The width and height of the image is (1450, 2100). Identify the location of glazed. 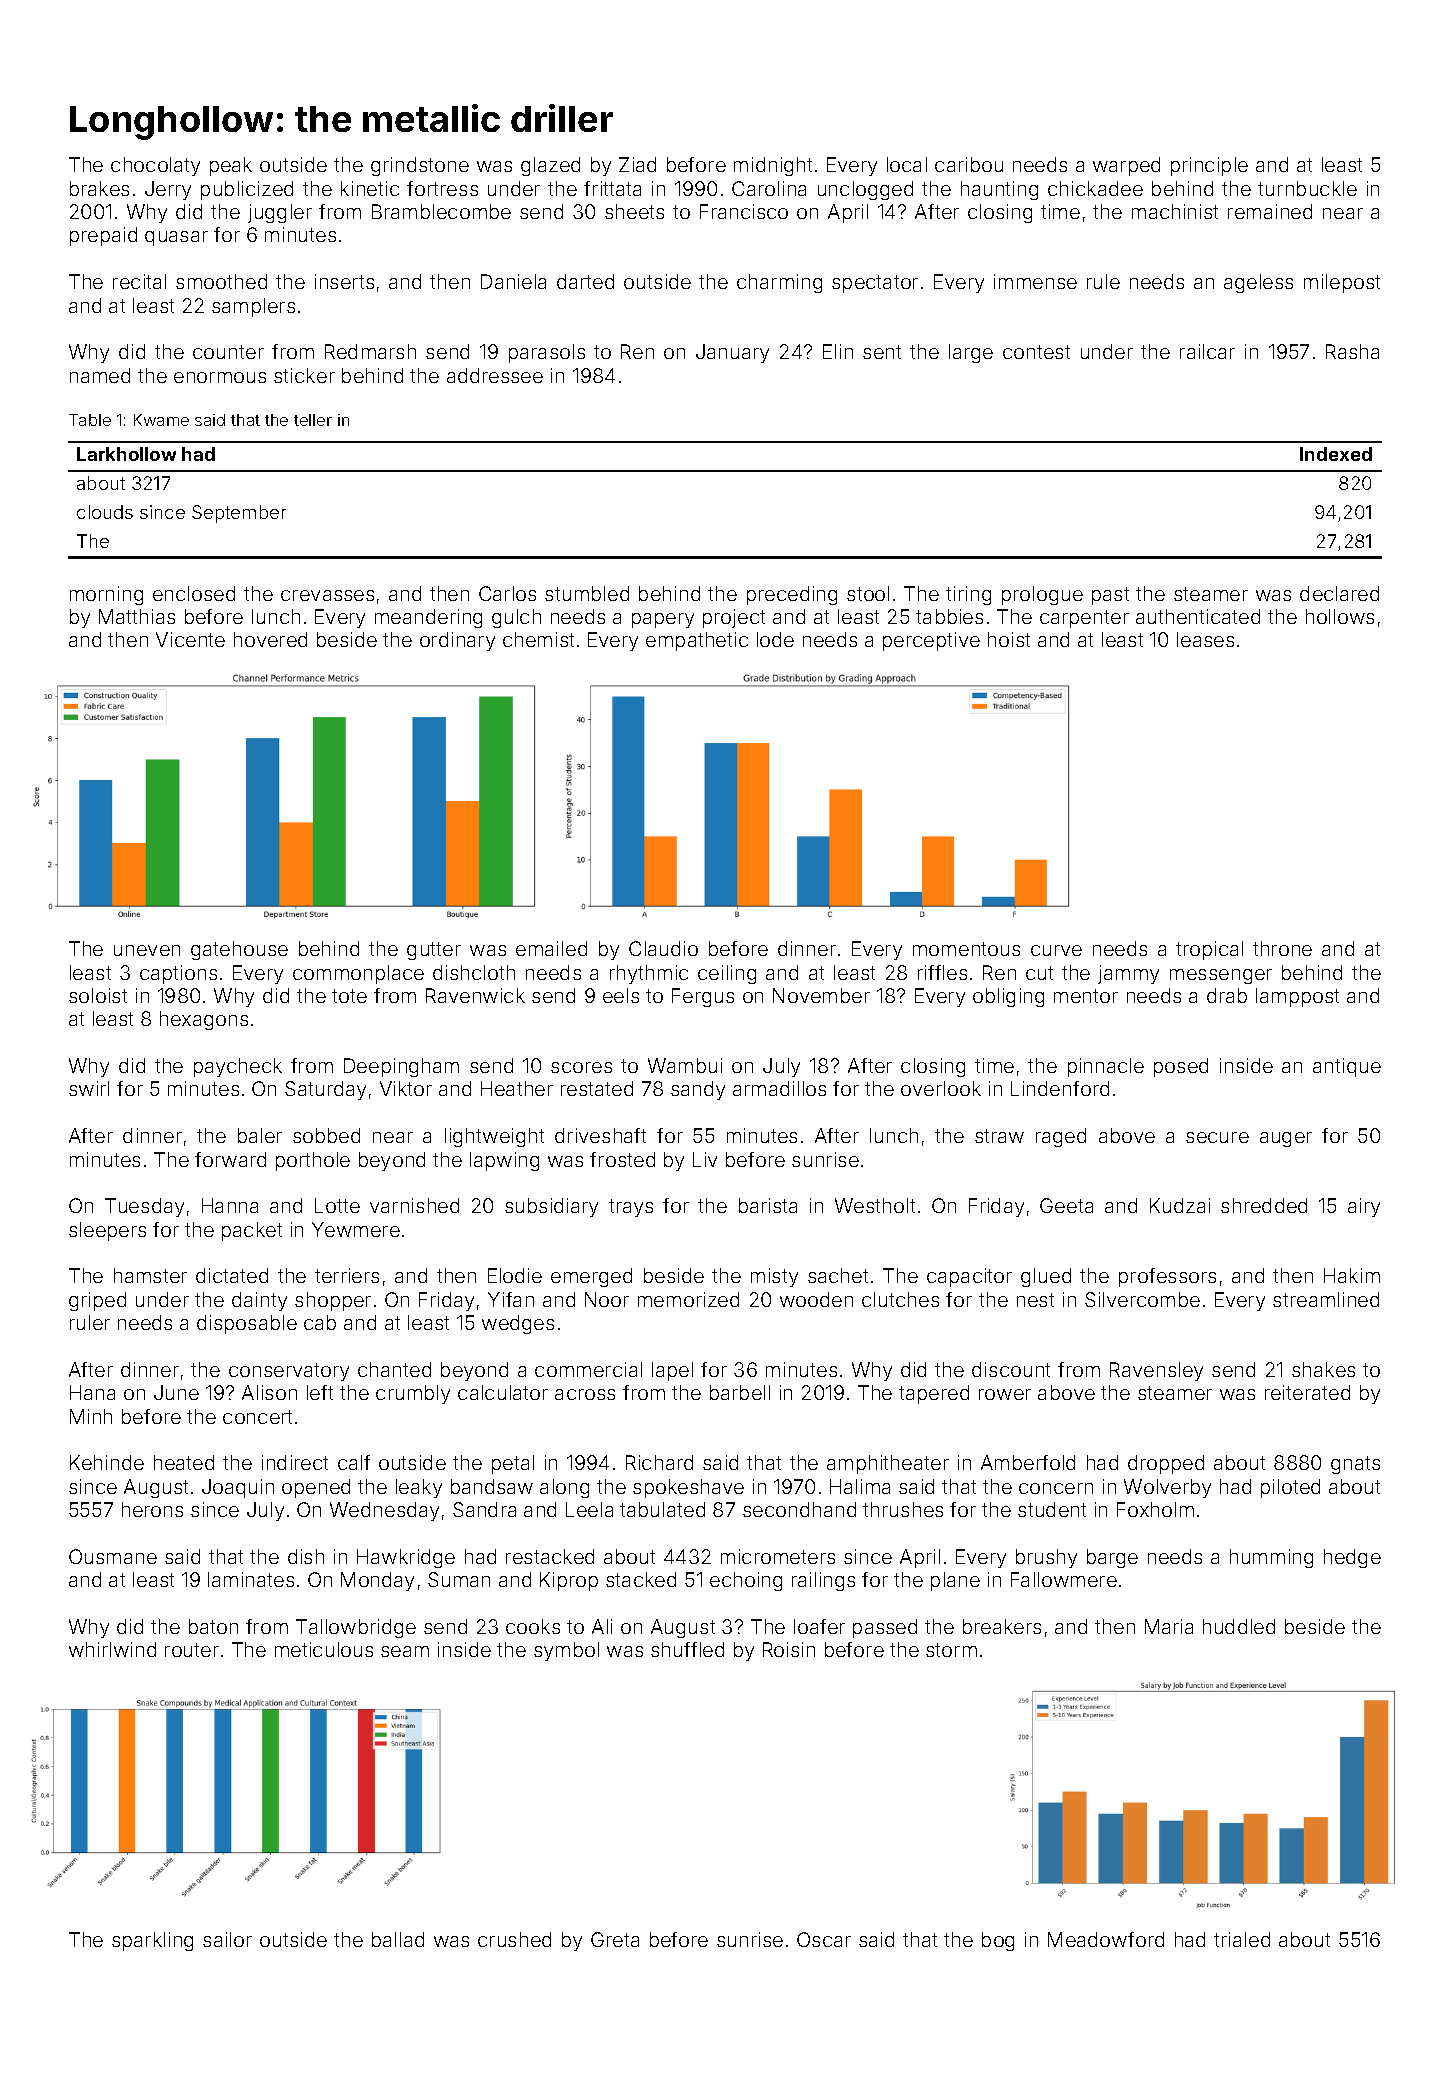
(550, 166).
